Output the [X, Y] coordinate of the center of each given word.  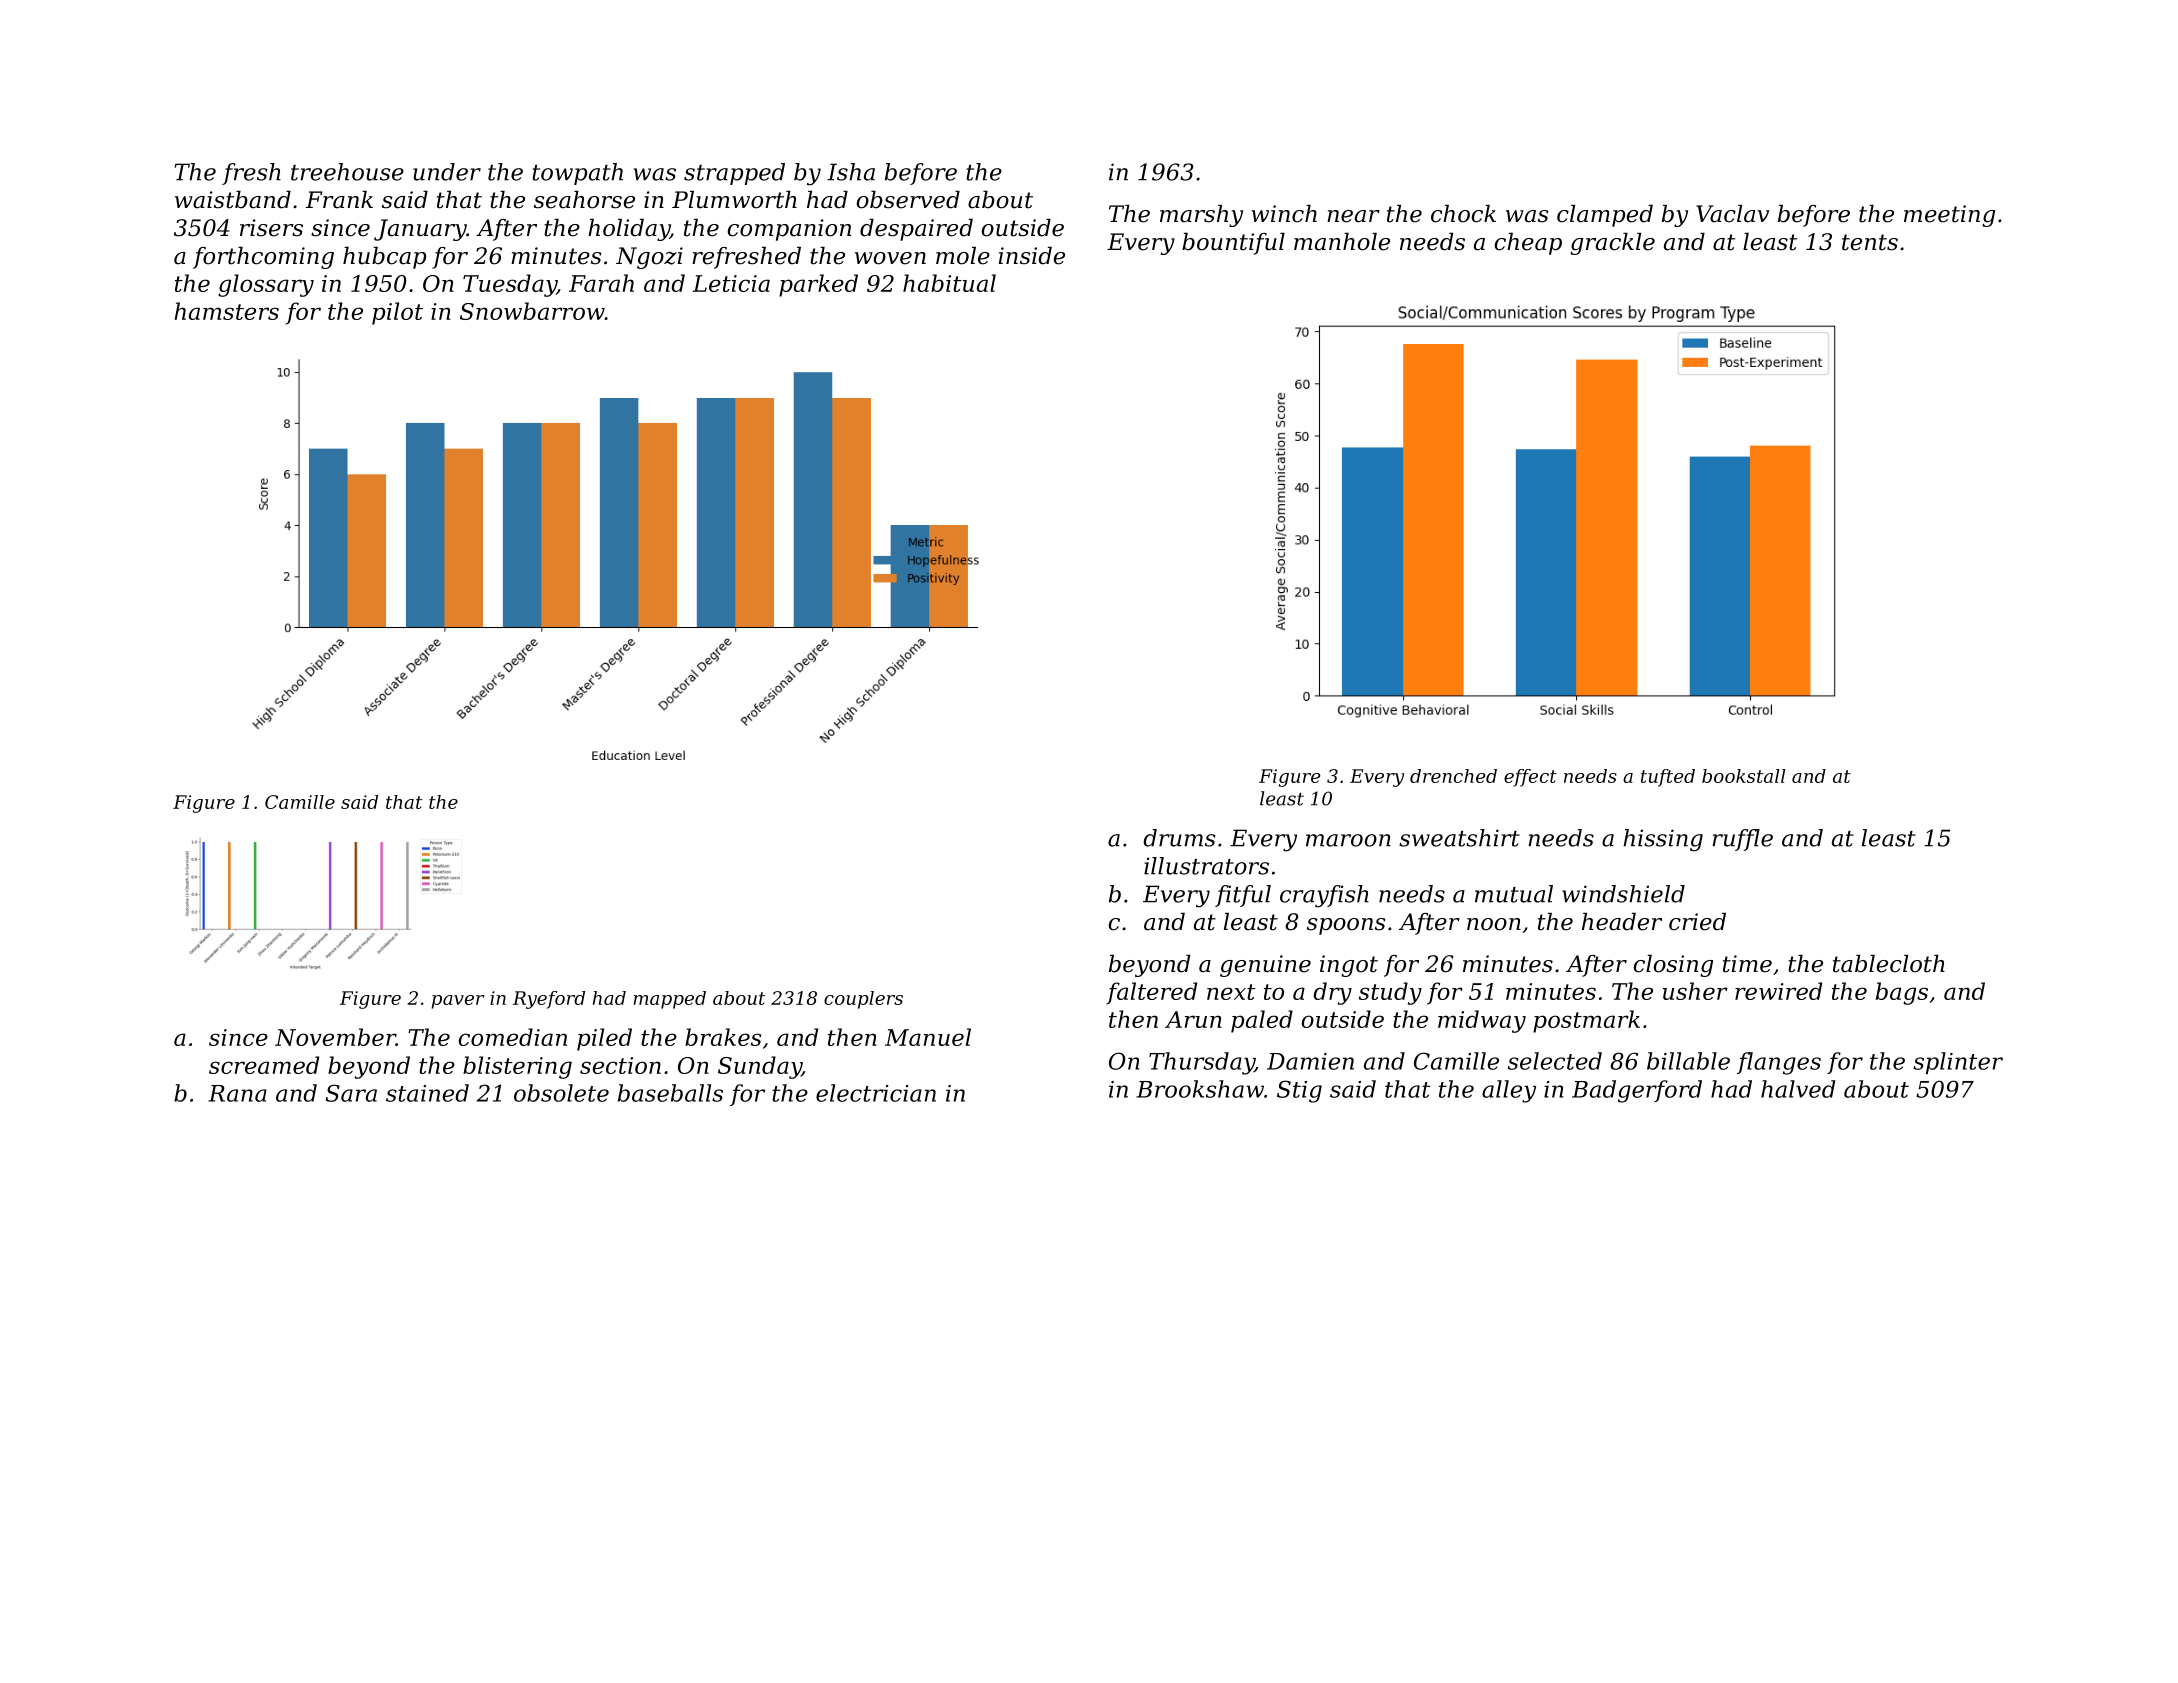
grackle [1612, 244]
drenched [1453, 776]
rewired [1778, 991]
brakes [723, 1037]
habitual [949, 283]
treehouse [347, 172]
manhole [1342, 242]
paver [458, 1002]
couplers [863, 1000]
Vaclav [1732, 214]
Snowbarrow [532, 311]
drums [1179, 838]
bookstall [1743, 776]
